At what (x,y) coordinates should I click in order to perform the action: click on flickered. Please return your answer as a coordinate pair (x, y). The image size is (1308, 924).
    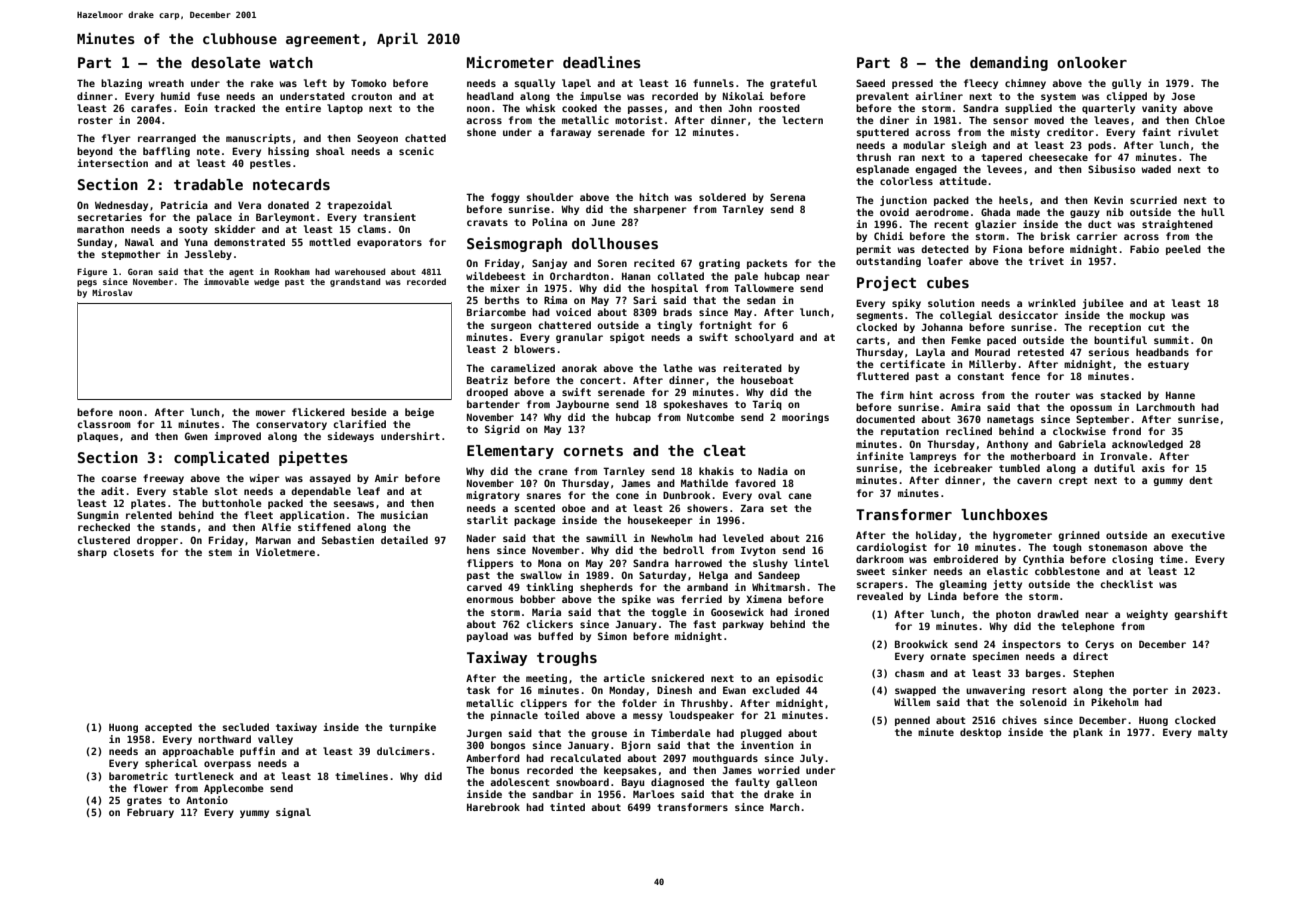
    Looking at the image, I should click on (318, 412).
